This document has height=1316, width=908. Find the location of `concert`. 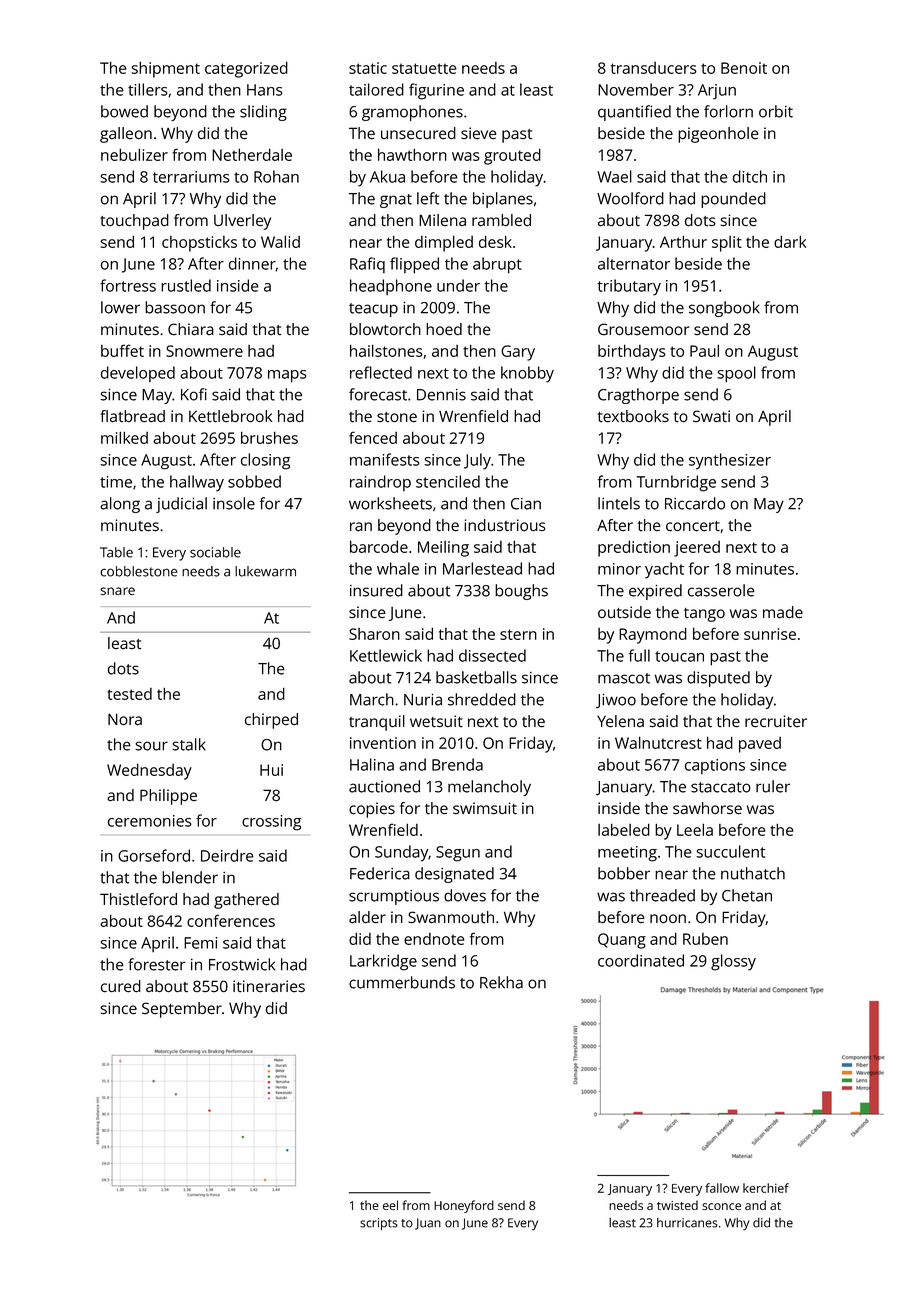

concert is located at coordinates (693, 526).
